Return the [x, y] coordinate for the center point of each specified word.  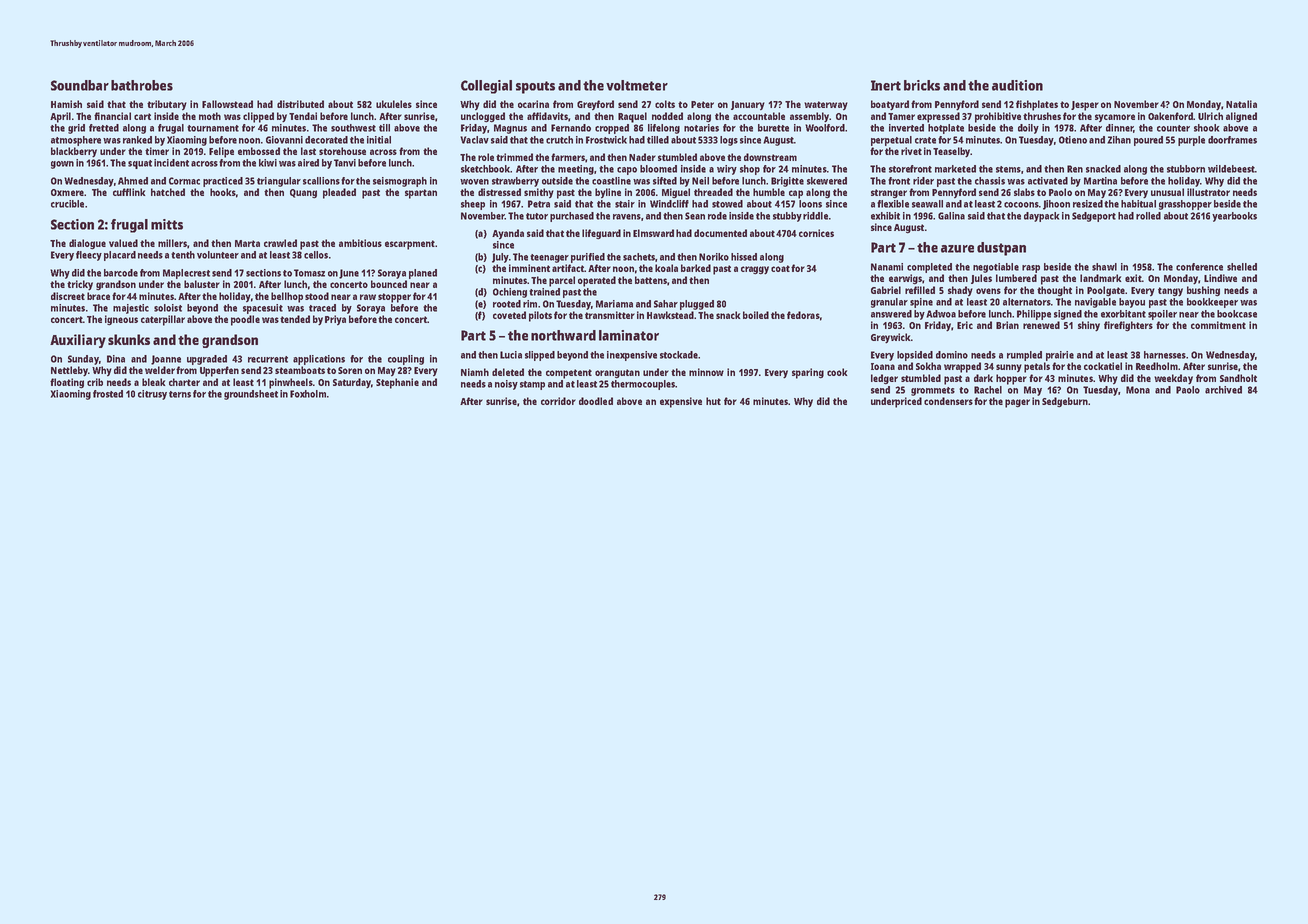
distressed [499, 192]
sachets [639, 257]
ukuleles [394, 104]
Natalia [1241, 104]
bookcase [1237, 314]
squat [140, 164]
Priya [335, 320]
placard [120, 256]
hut [713, 401]
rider [923, 181]
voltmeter [637, 85]
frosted [108, 394]
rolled [1148, 216]
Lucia [511, 355]
